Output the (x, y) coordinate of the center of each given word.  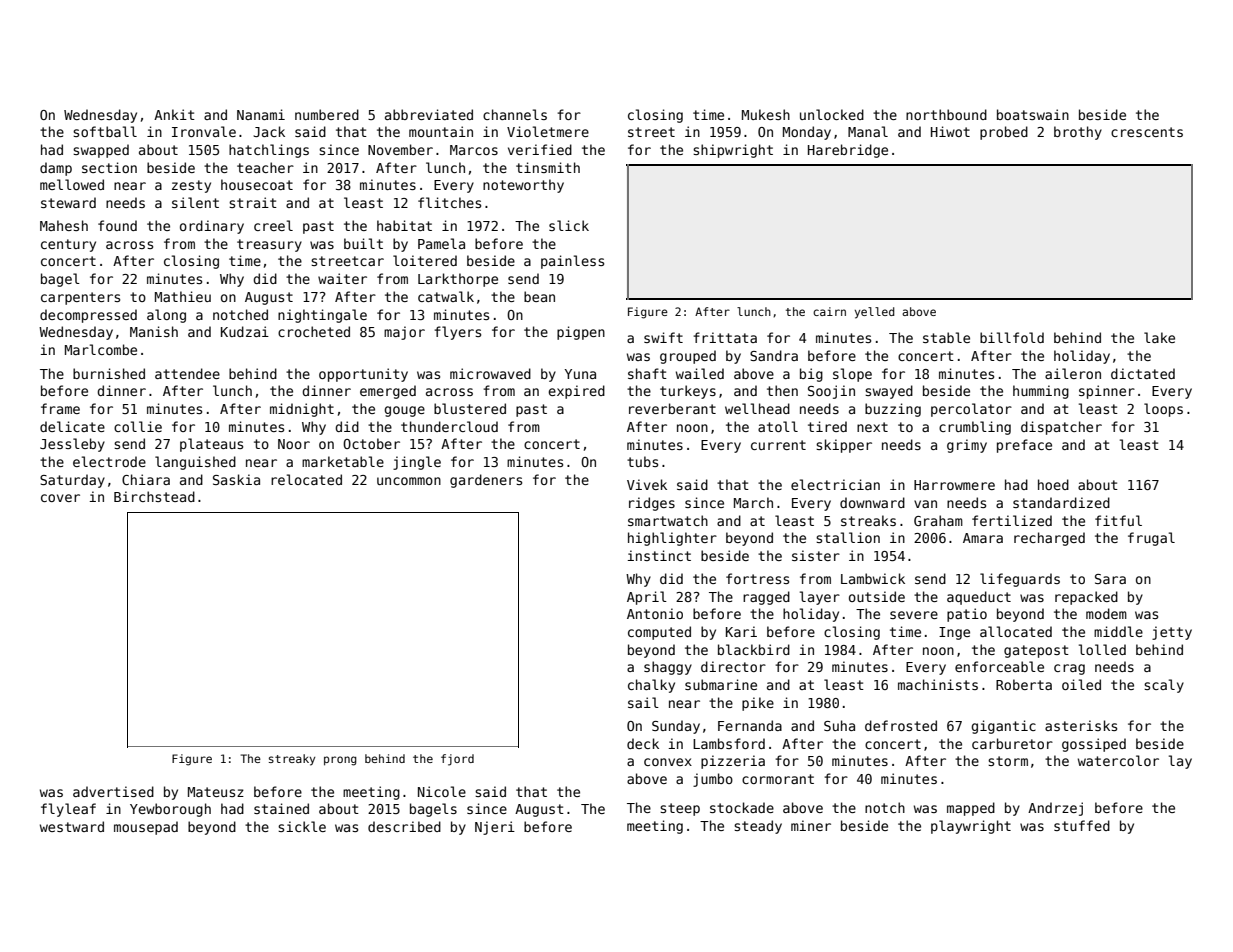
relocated (306, 479)
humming (1041, 392)
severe (914, 615)
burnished (109, 373)
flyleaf (68, 810)
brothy (1078, 133)
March (753, 502)
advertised (113, 791)
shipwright (733, 151)
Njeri (495, 828)
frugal (1151, 539)
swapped (101, 151)
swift (663, 337)
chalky (651, 686)
